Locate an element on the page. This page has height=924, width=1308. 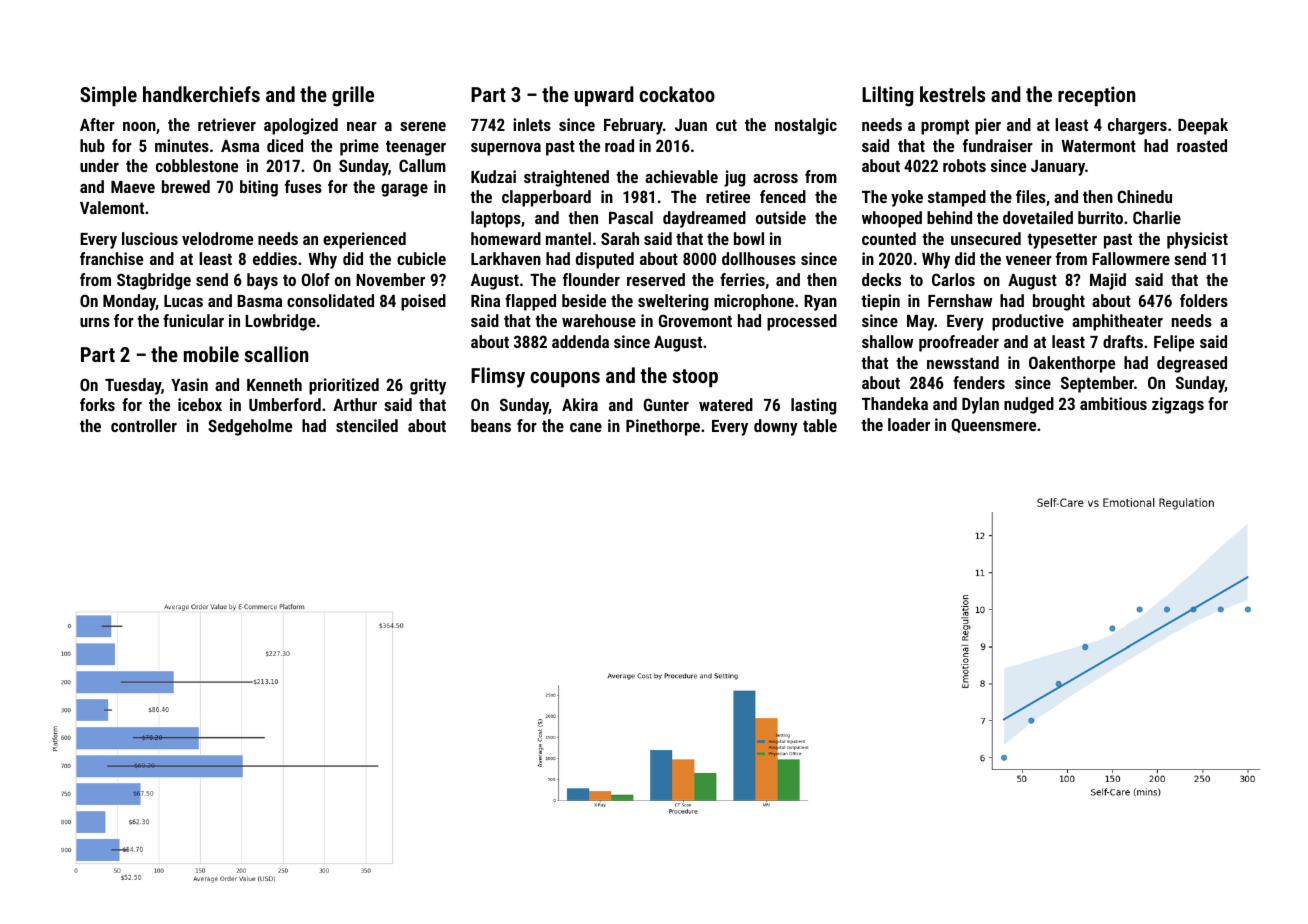
Carlos is located at coordinates (953, 279).
